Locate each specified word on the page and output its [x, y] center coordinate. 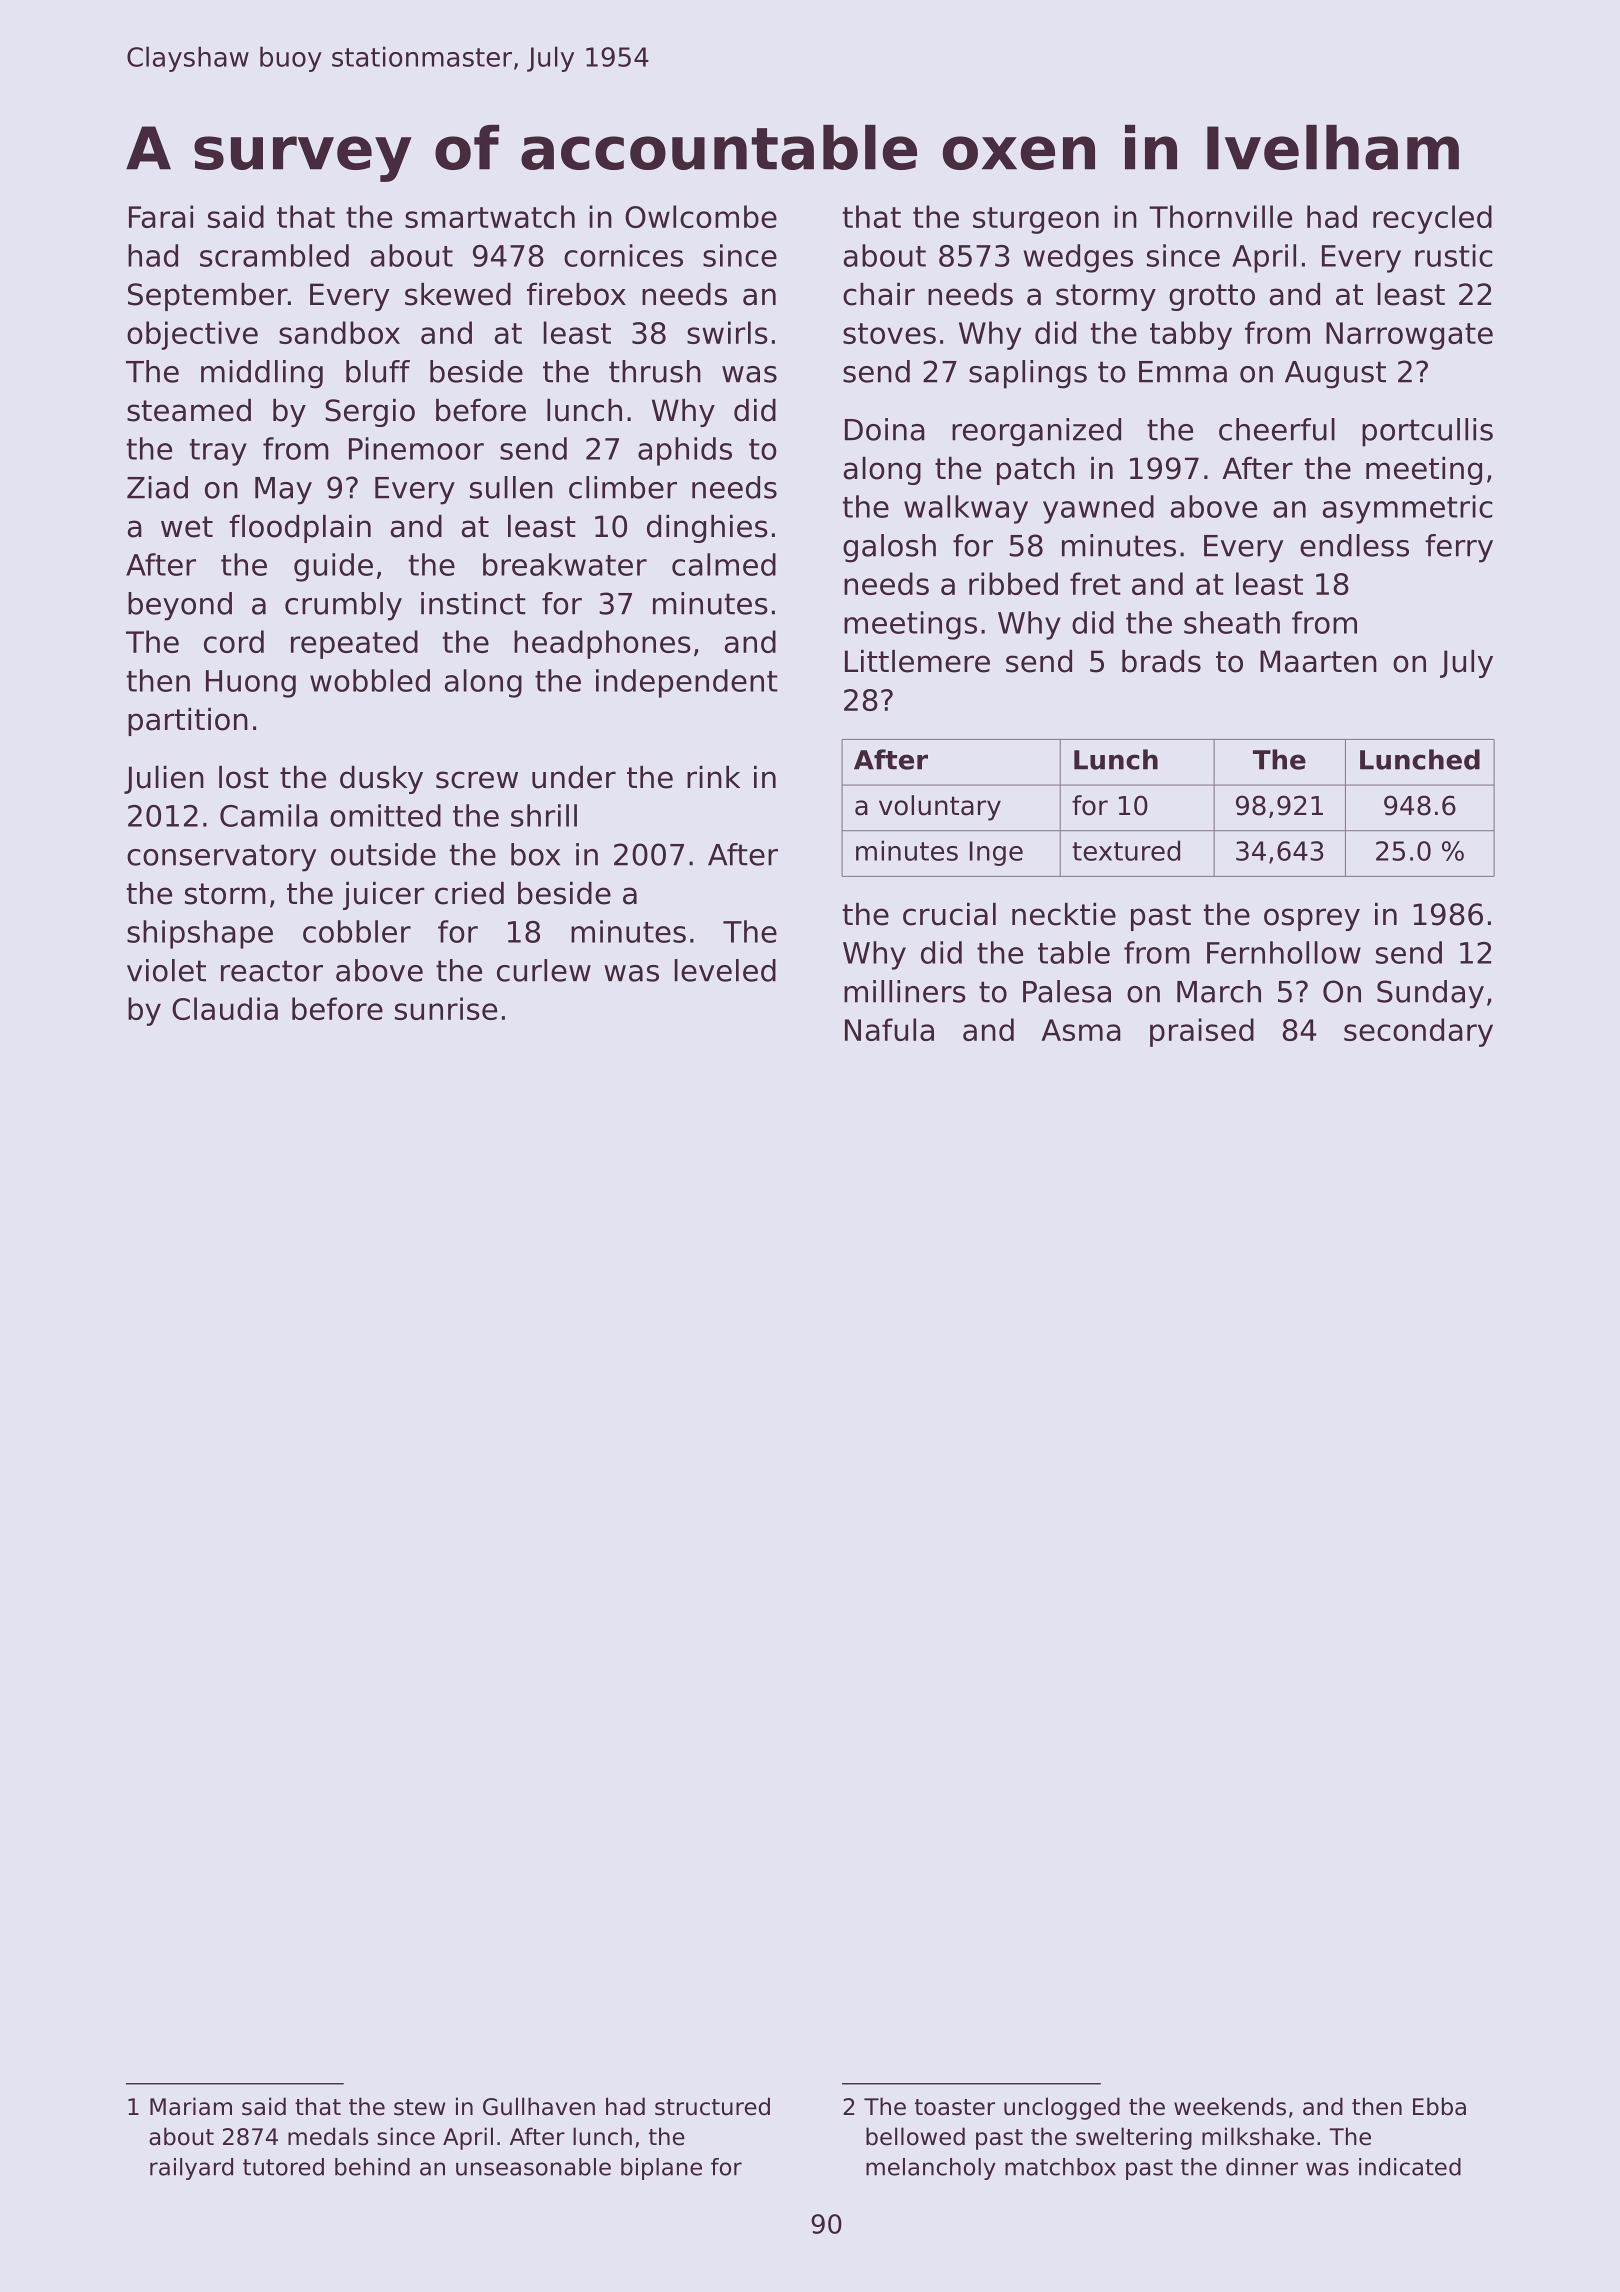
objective [192, 335]
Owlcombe [701, 216]
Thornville [1220, 216]
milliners [905, 991]
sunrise [446, 1008]
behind [372, 2167]
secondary [1418, 1032]
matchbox [1060, 2167]
